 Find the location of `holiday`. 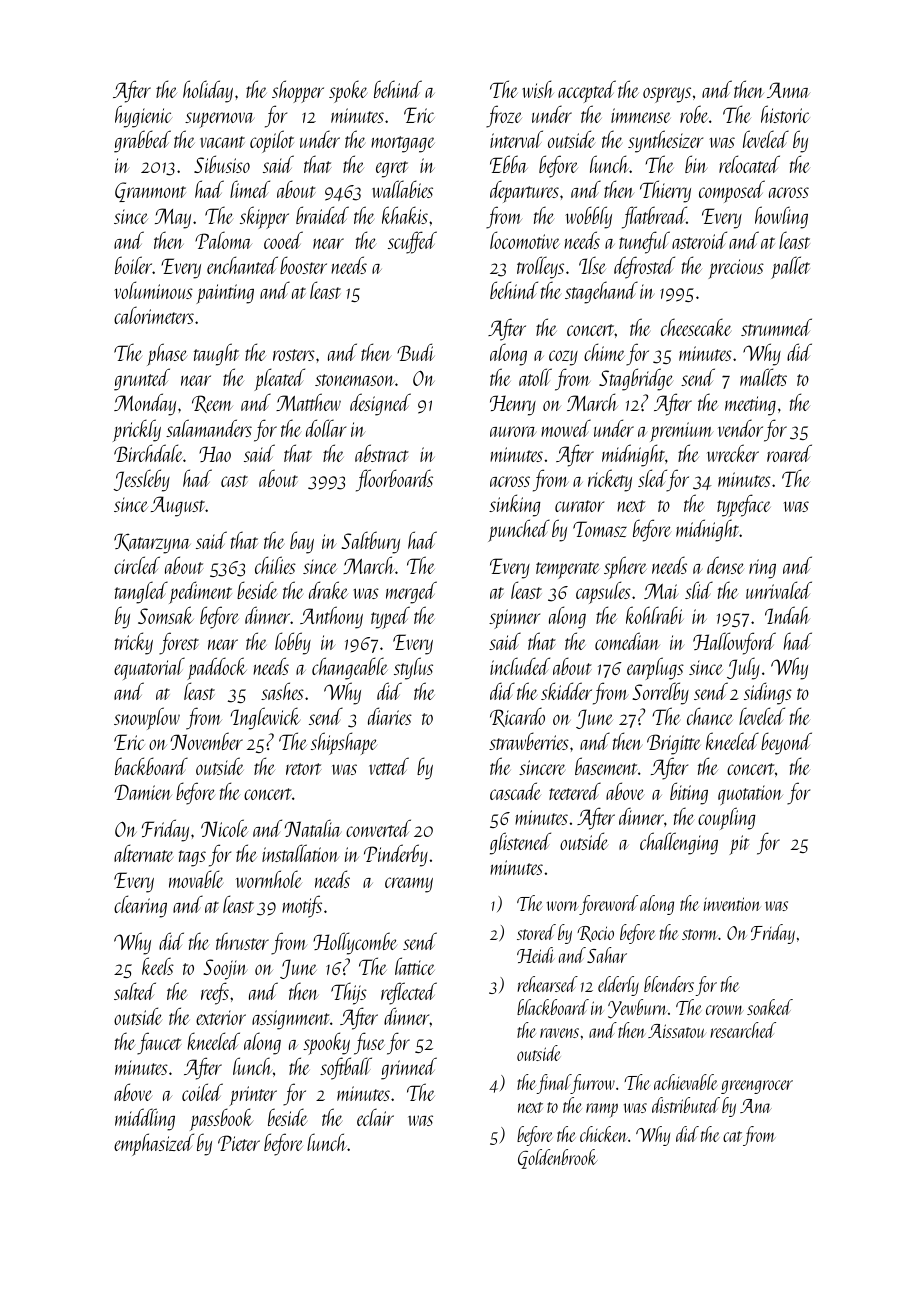

holiday is located at coordinates (208, 91).
